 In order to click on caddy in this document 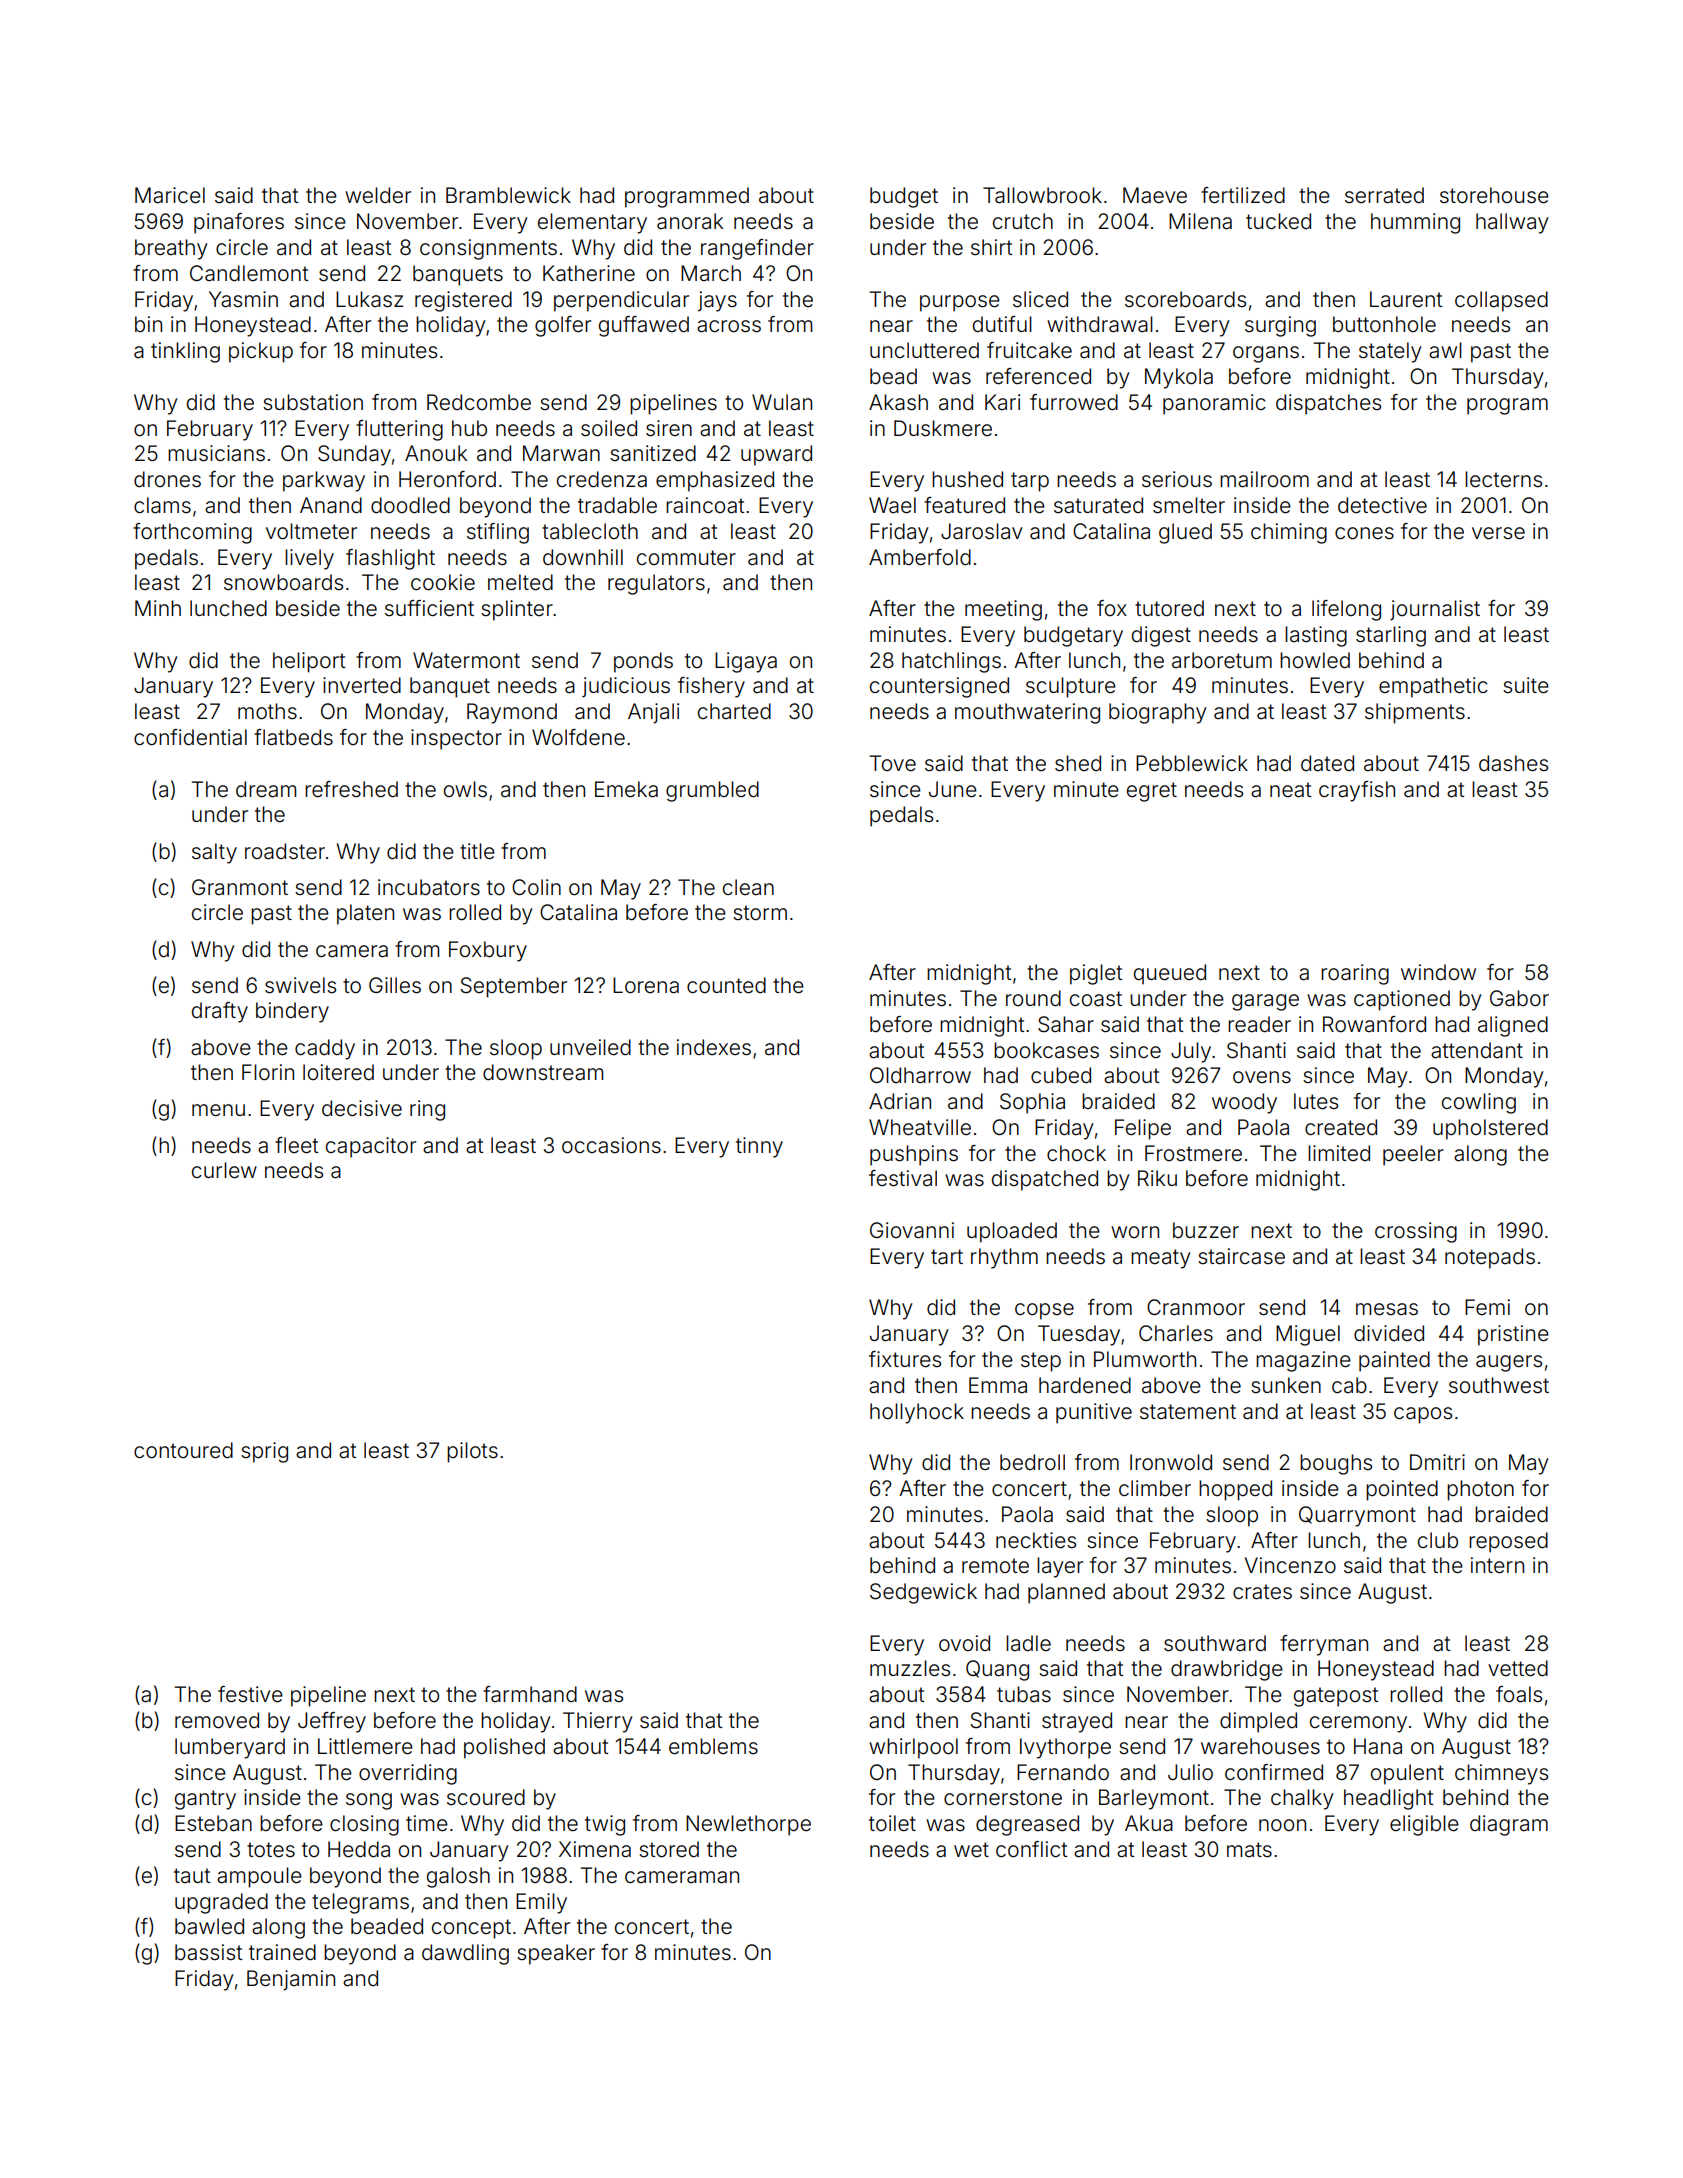, I will do `click(325, 1049)`.
